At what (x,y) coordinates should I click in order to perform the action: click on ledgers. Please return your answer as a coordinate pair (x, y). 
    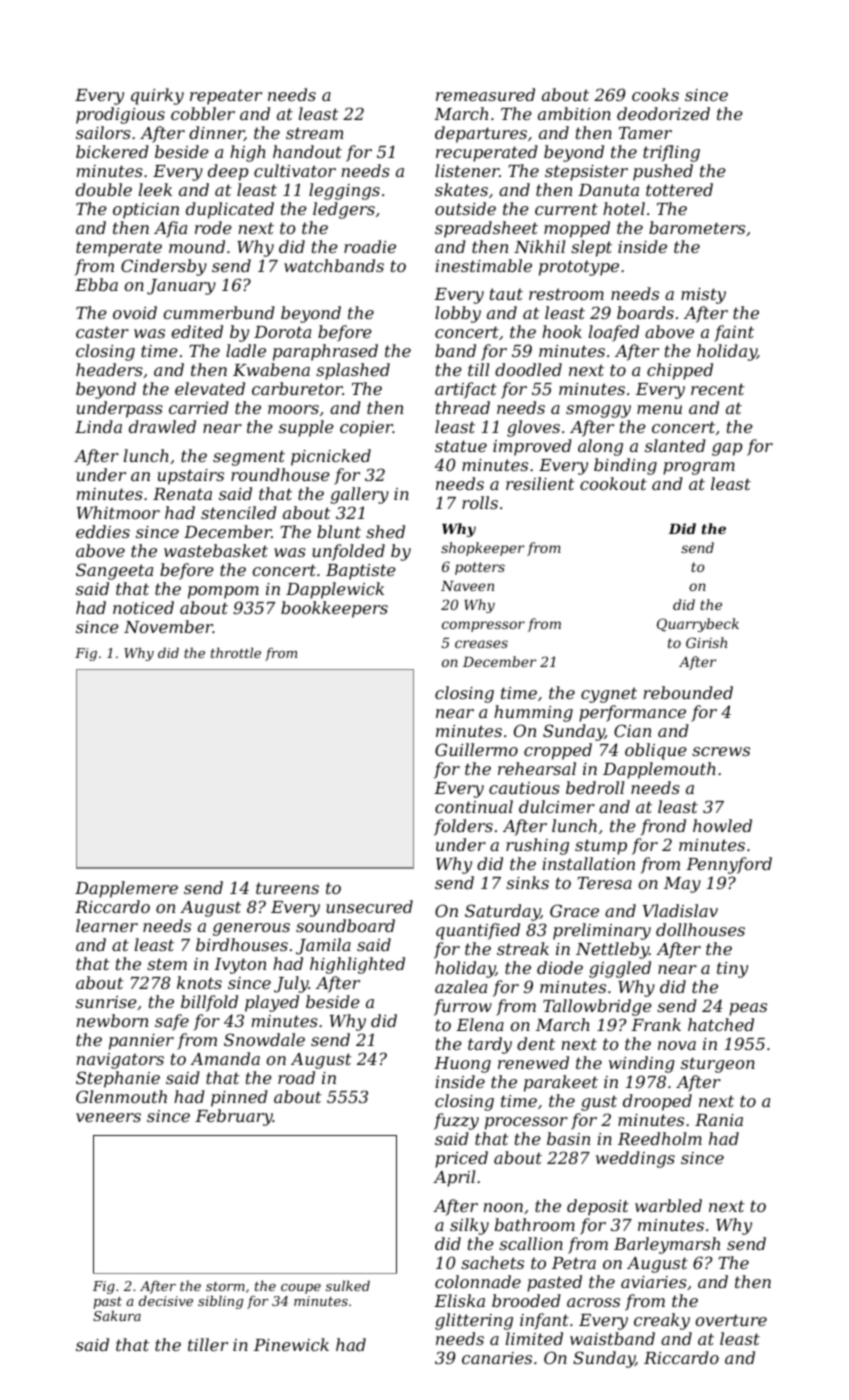
    Looking at the image, I should click on (344, 210).
